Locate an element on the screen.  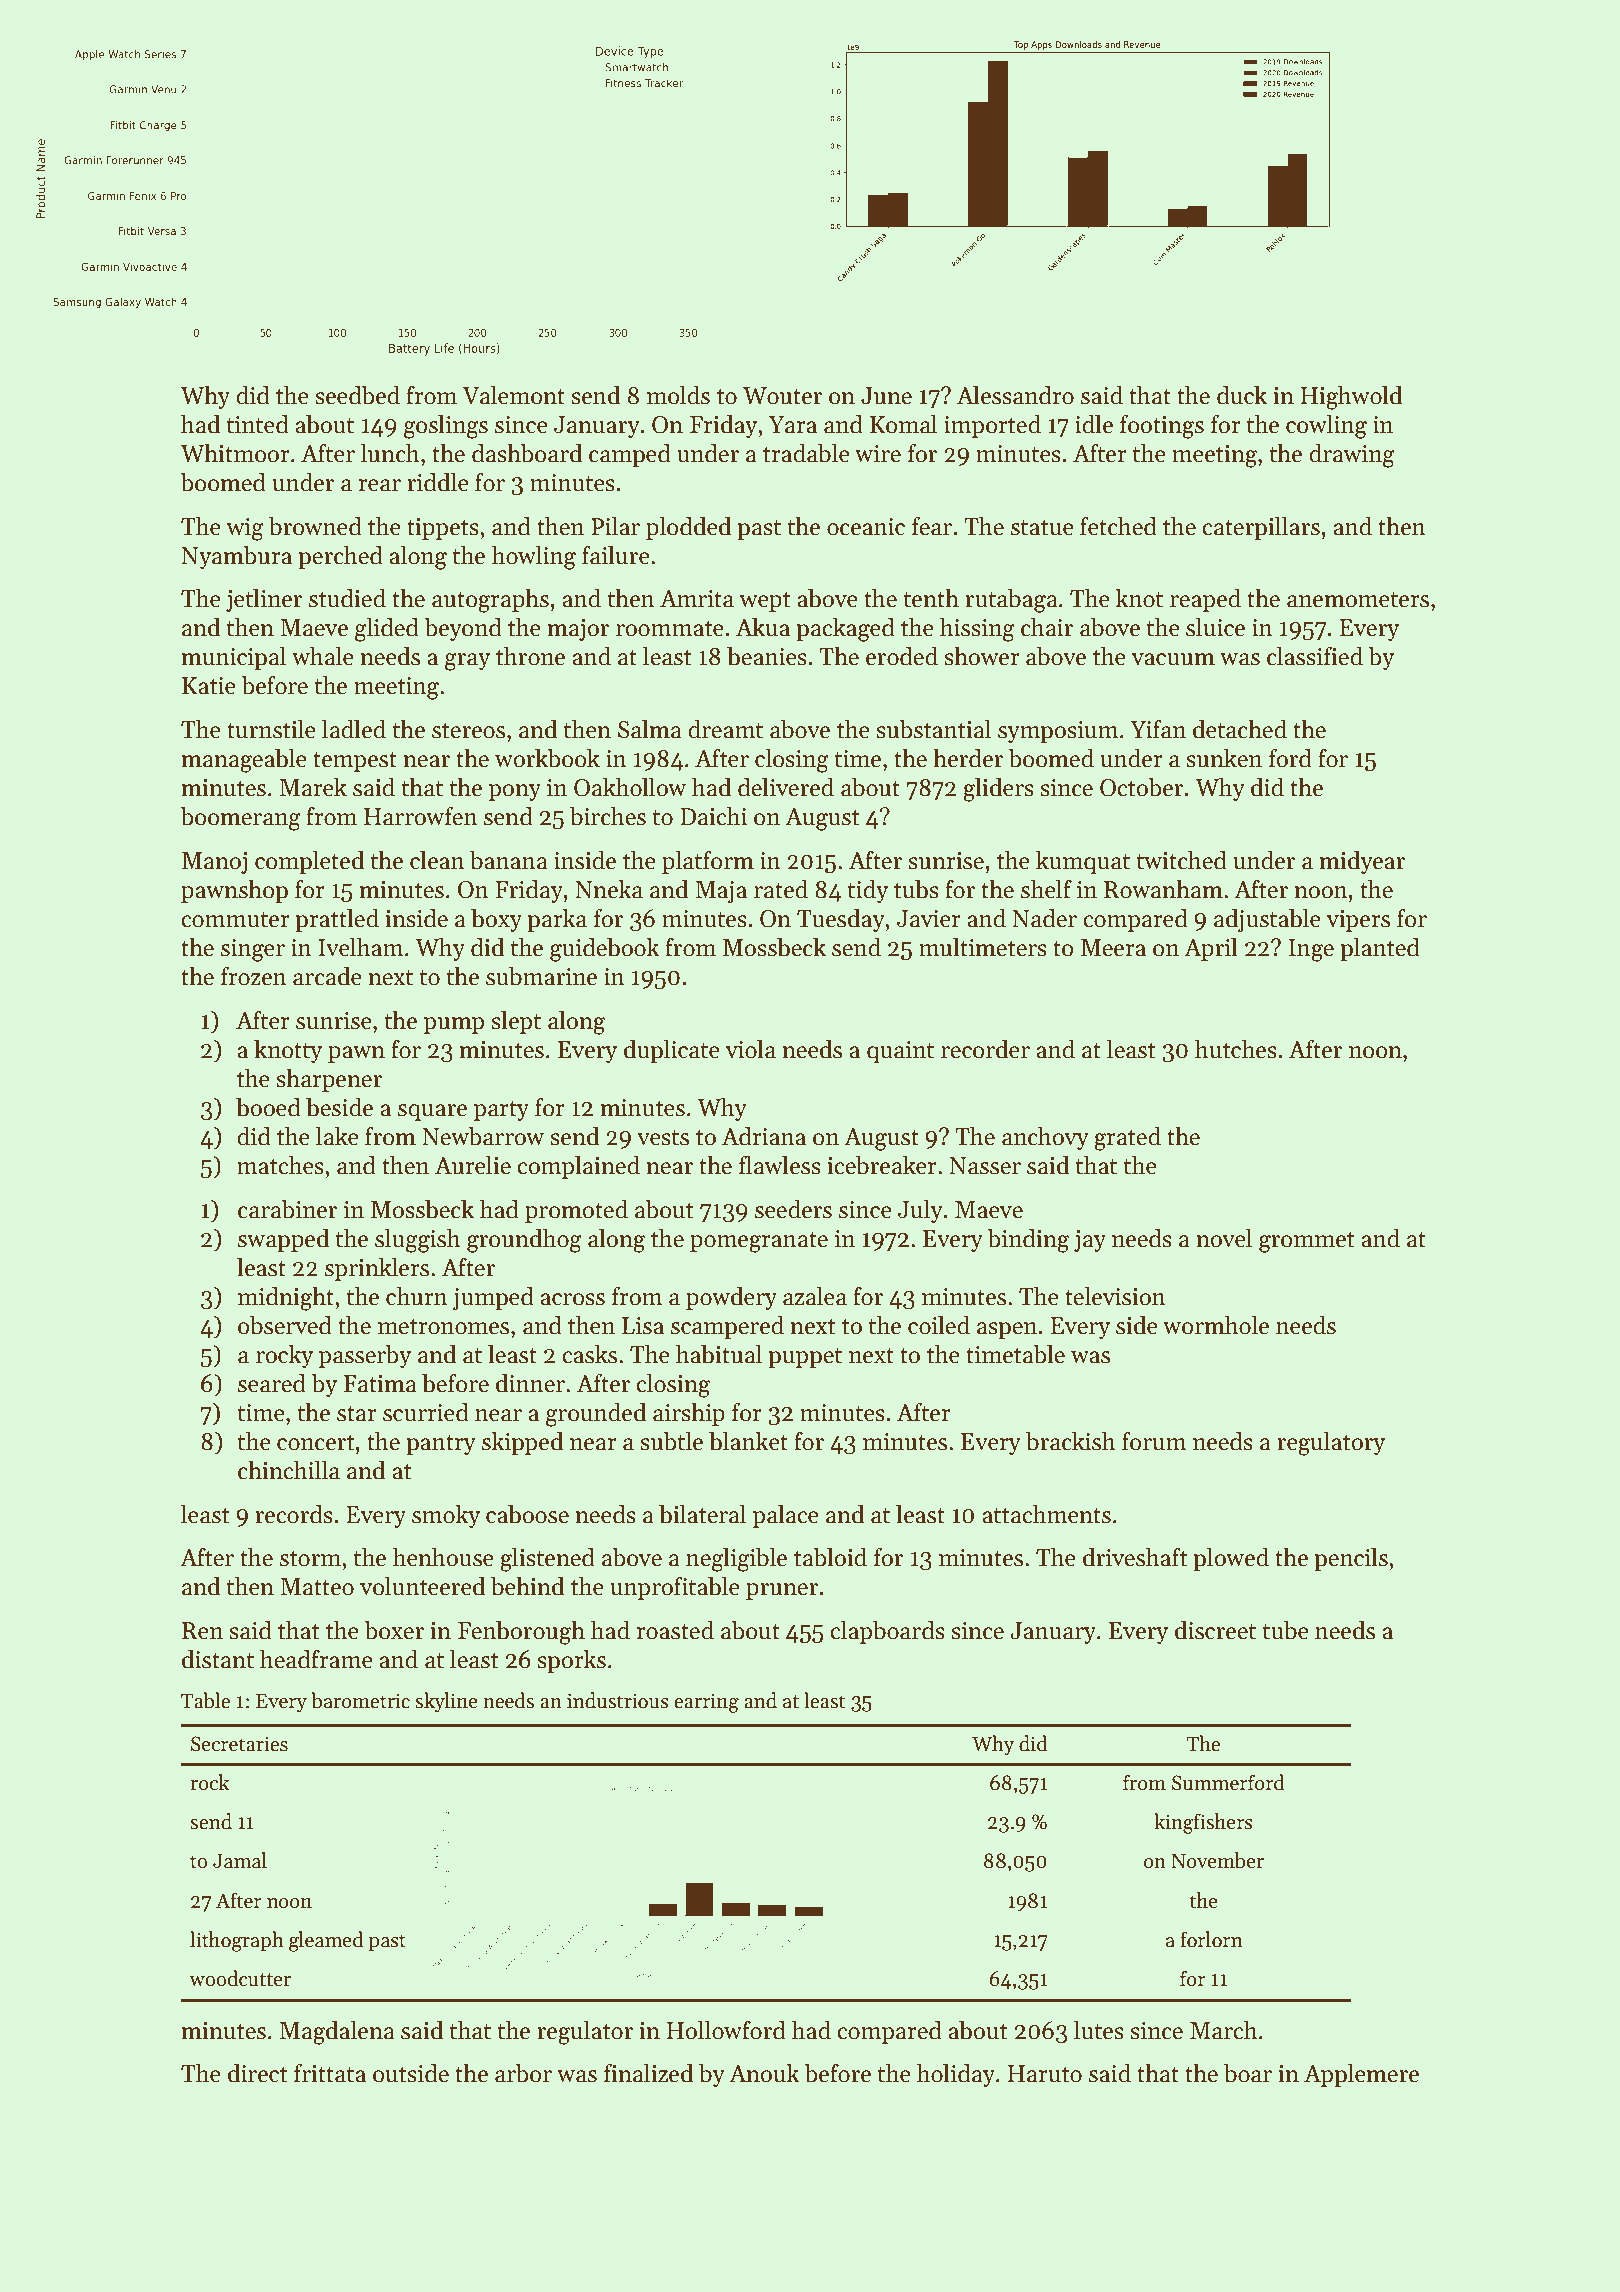
hutches is located at coordinates (1236, 1049).
